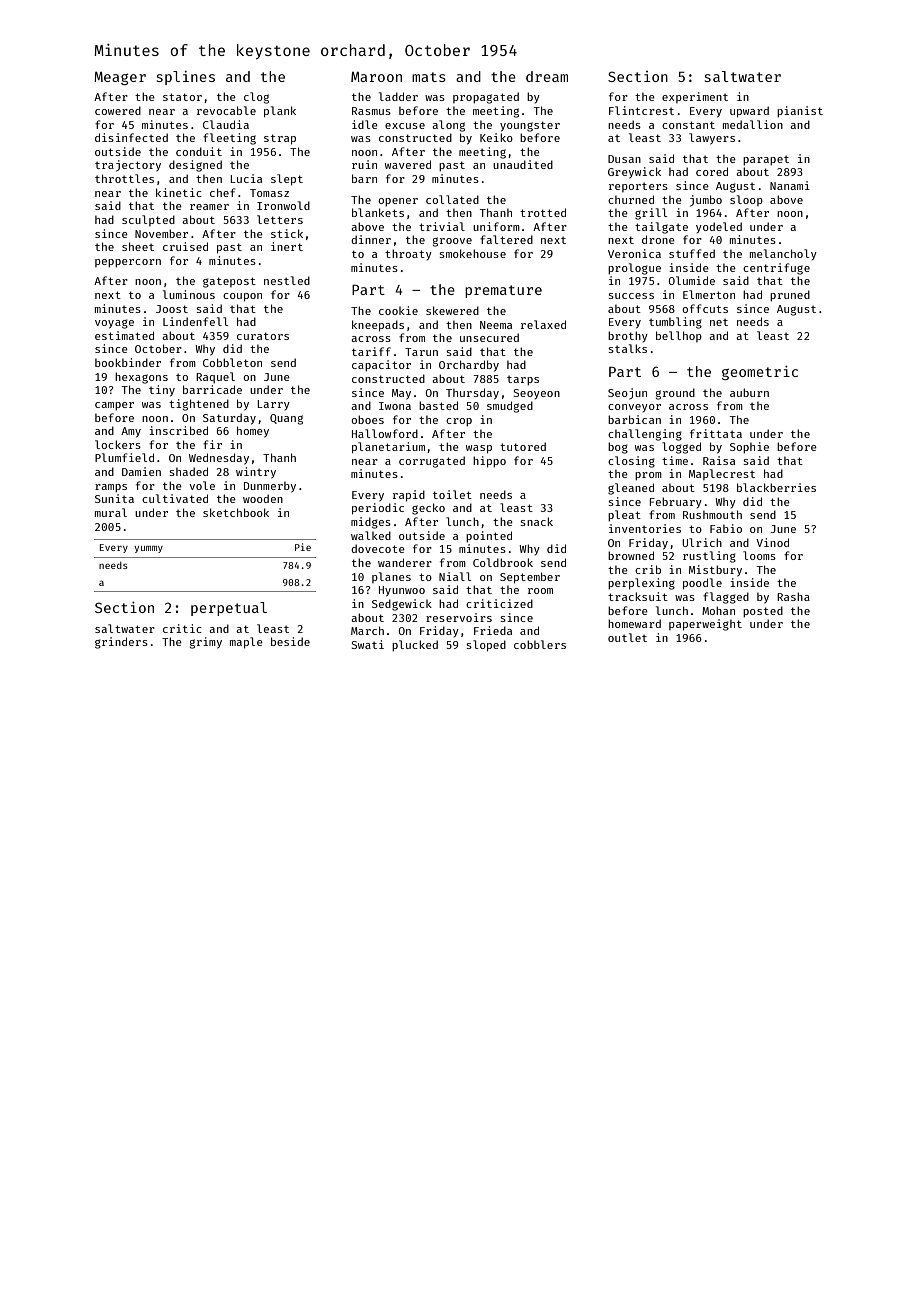 The image size is (924, 1308). What do you see at coordinates (432, 462) in the screenshot?
I see `corrugated` at bounding box center [432, 462].
